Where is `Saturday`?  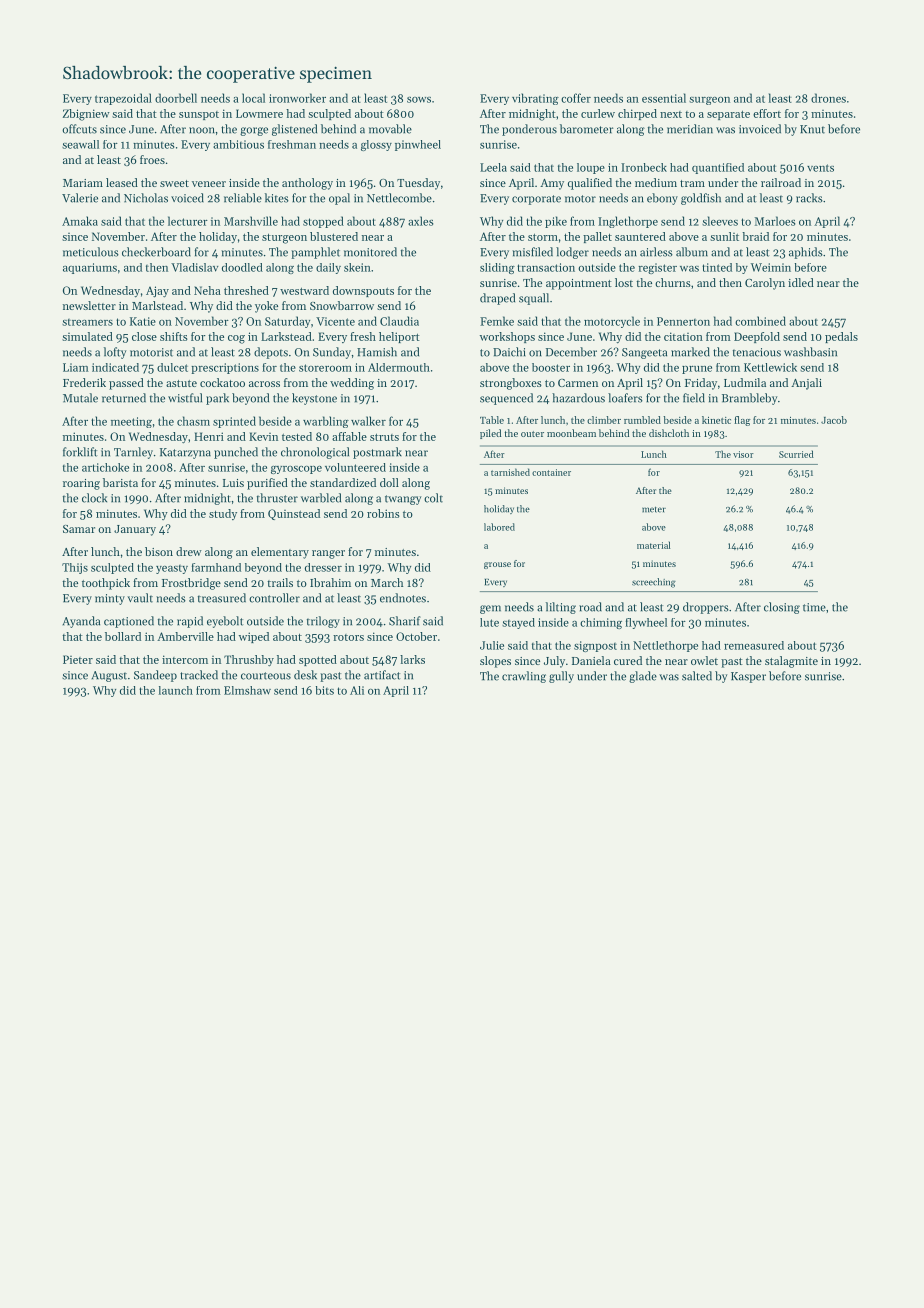 Saturday is located at coordinates (287, 322).
